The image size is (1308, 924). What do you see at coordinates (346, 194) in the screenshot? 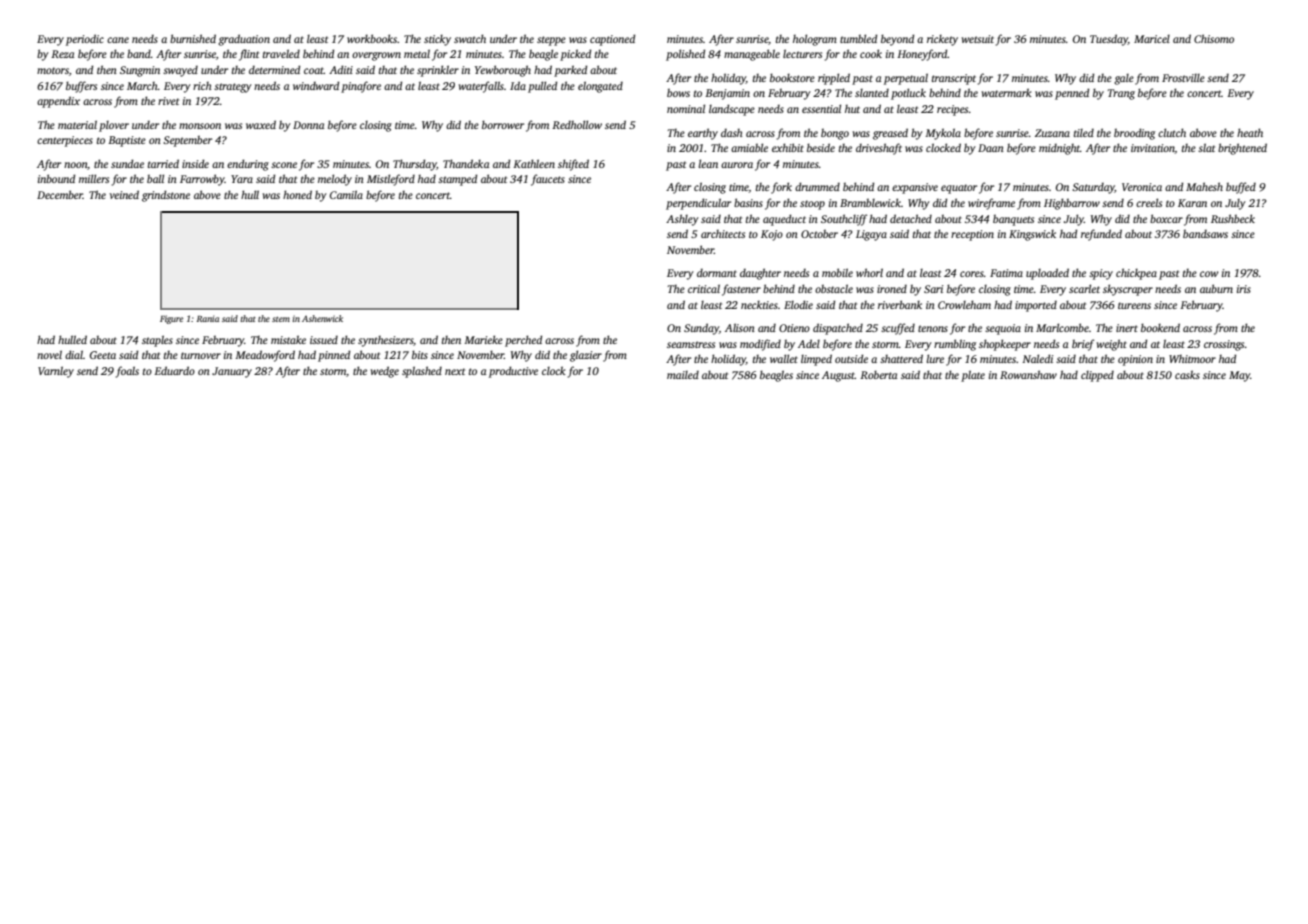
I see `Camila` at bounding box center [346, 194].
